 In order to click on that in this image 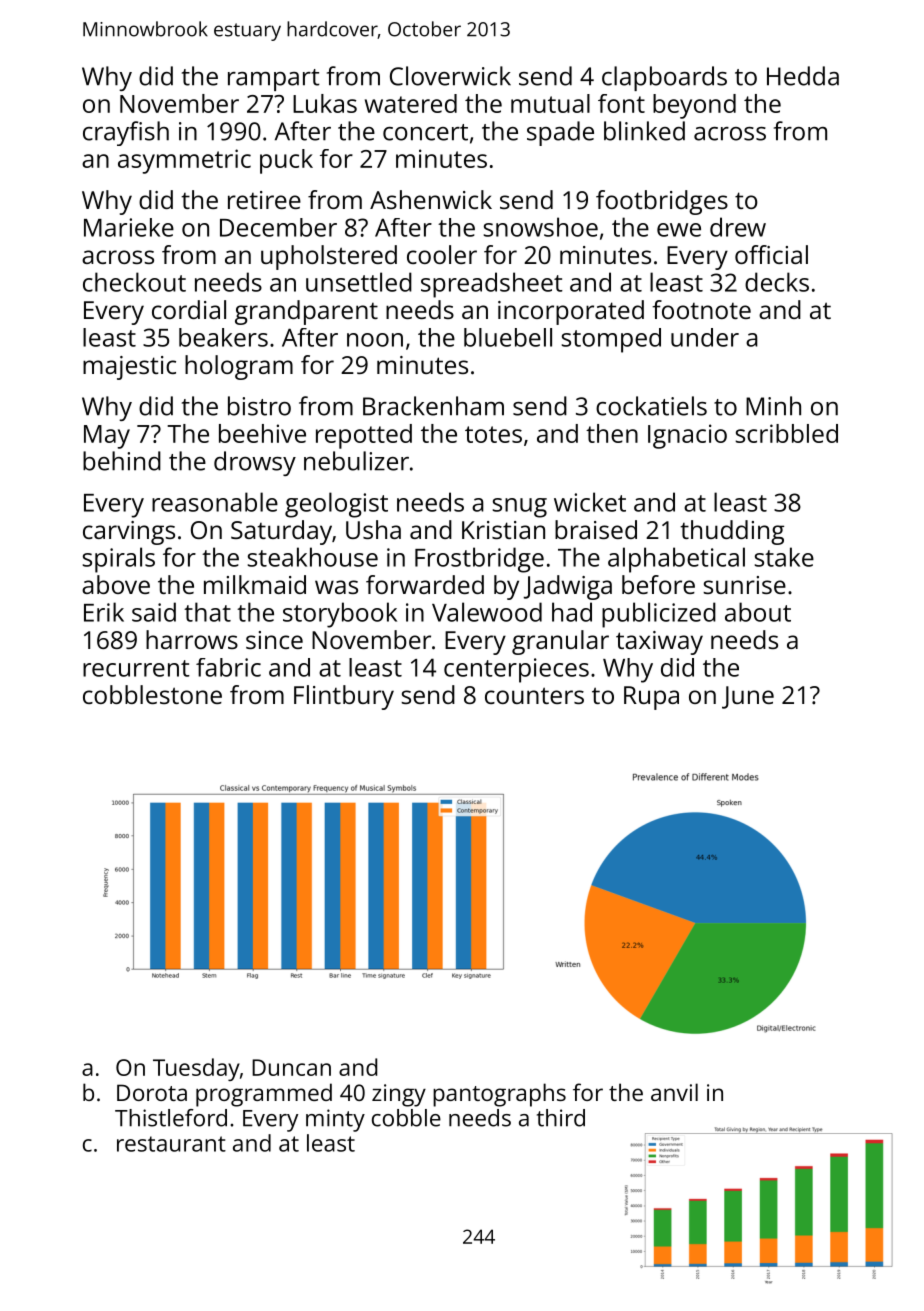, I will do `click(207, 612)`.
